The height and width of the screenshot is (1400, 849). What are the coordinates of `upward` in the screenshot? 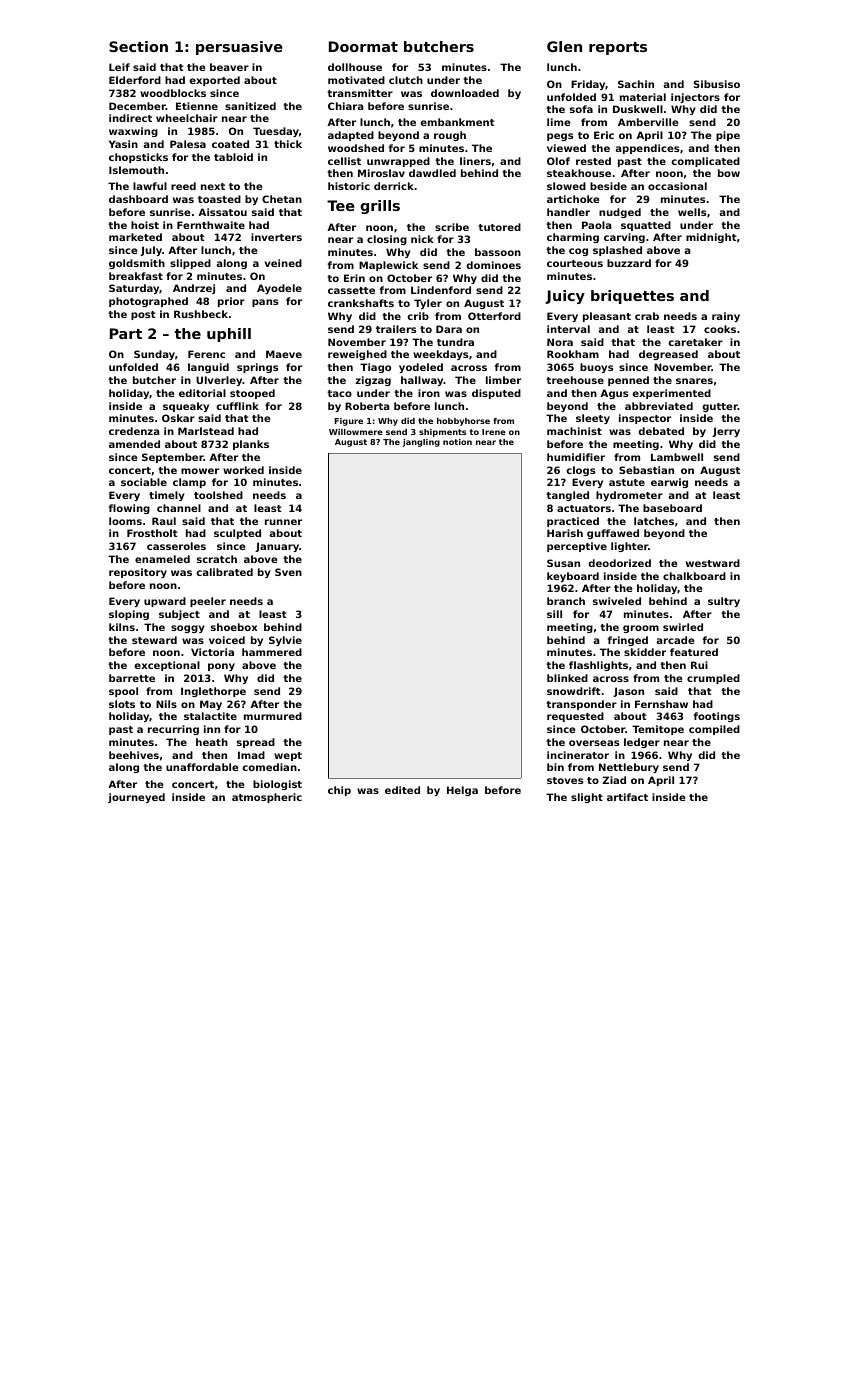 It's located at (165, 602).
